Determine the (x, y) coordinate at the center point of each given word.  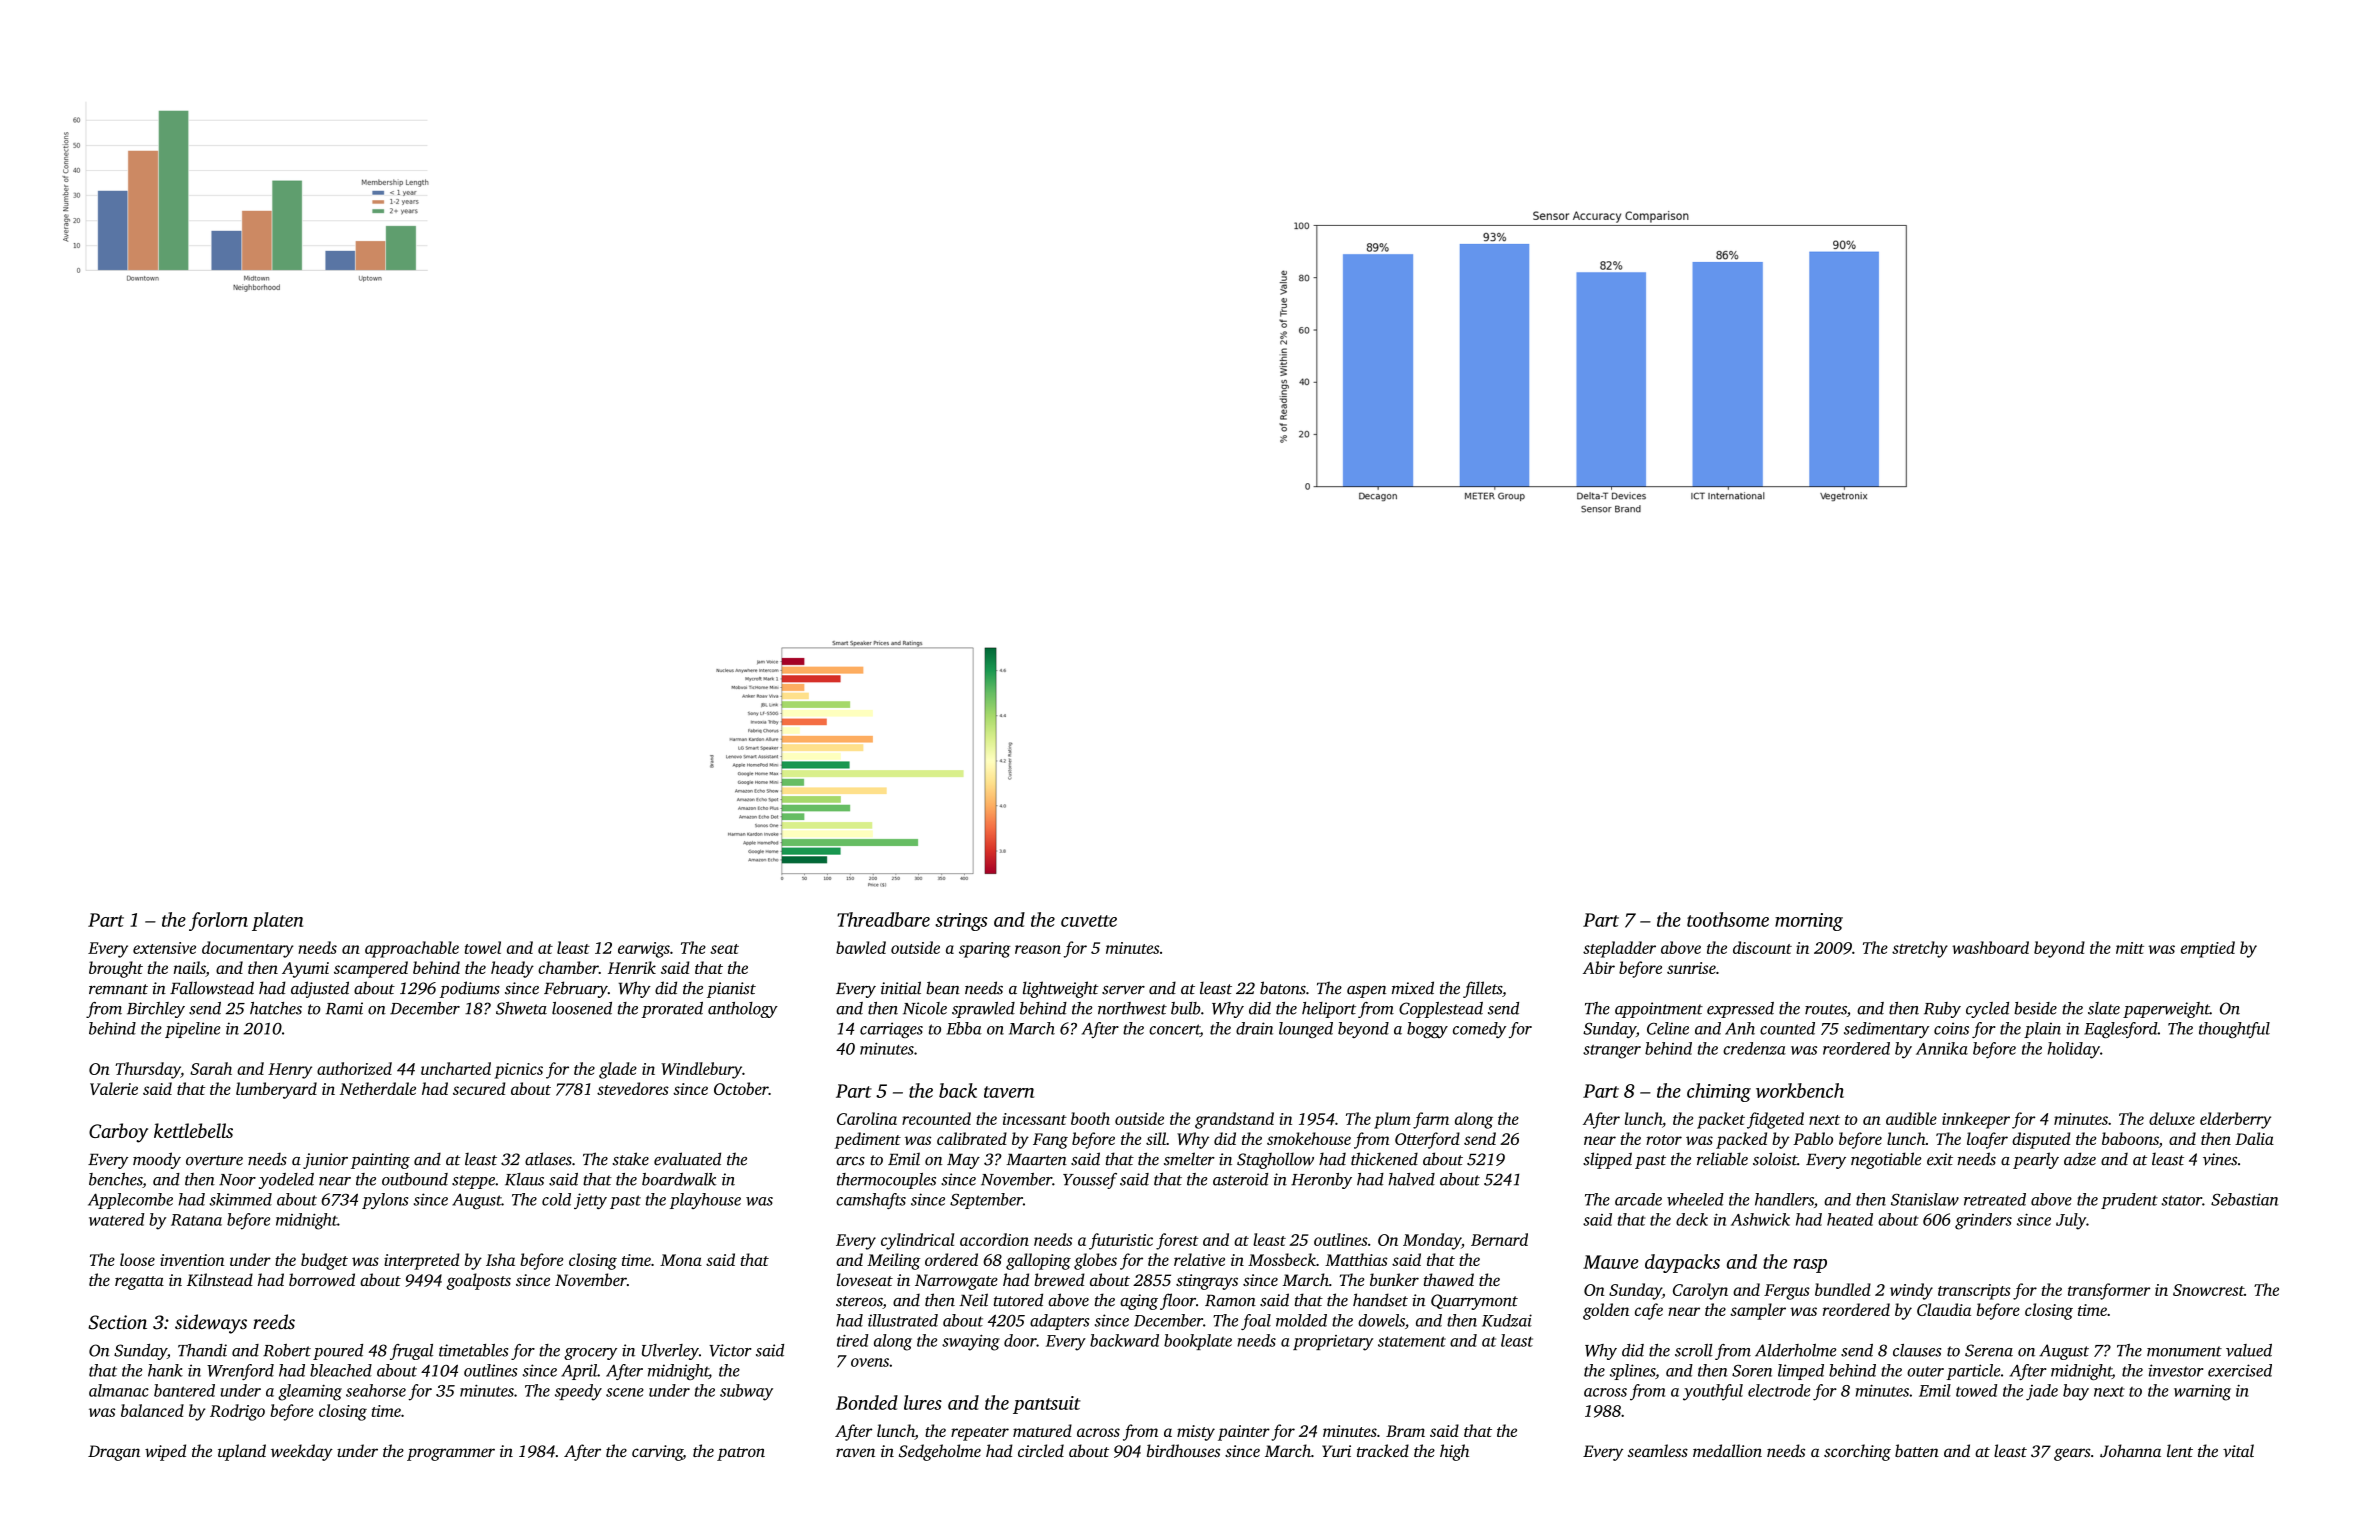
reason (1038, 949)
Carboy (118, 1133)
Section (117, 1322)
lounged (1306, 1030)
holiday (2074, 1050)
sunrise (1691, 968)
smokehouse (1309, 1138)
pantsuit (1047, 1405)
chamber (568, 967)
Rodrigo (237, 1412)
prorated (672, 1010)
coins (1951, 1028)
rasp (1810, 1266)
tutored (1018, 1300)
